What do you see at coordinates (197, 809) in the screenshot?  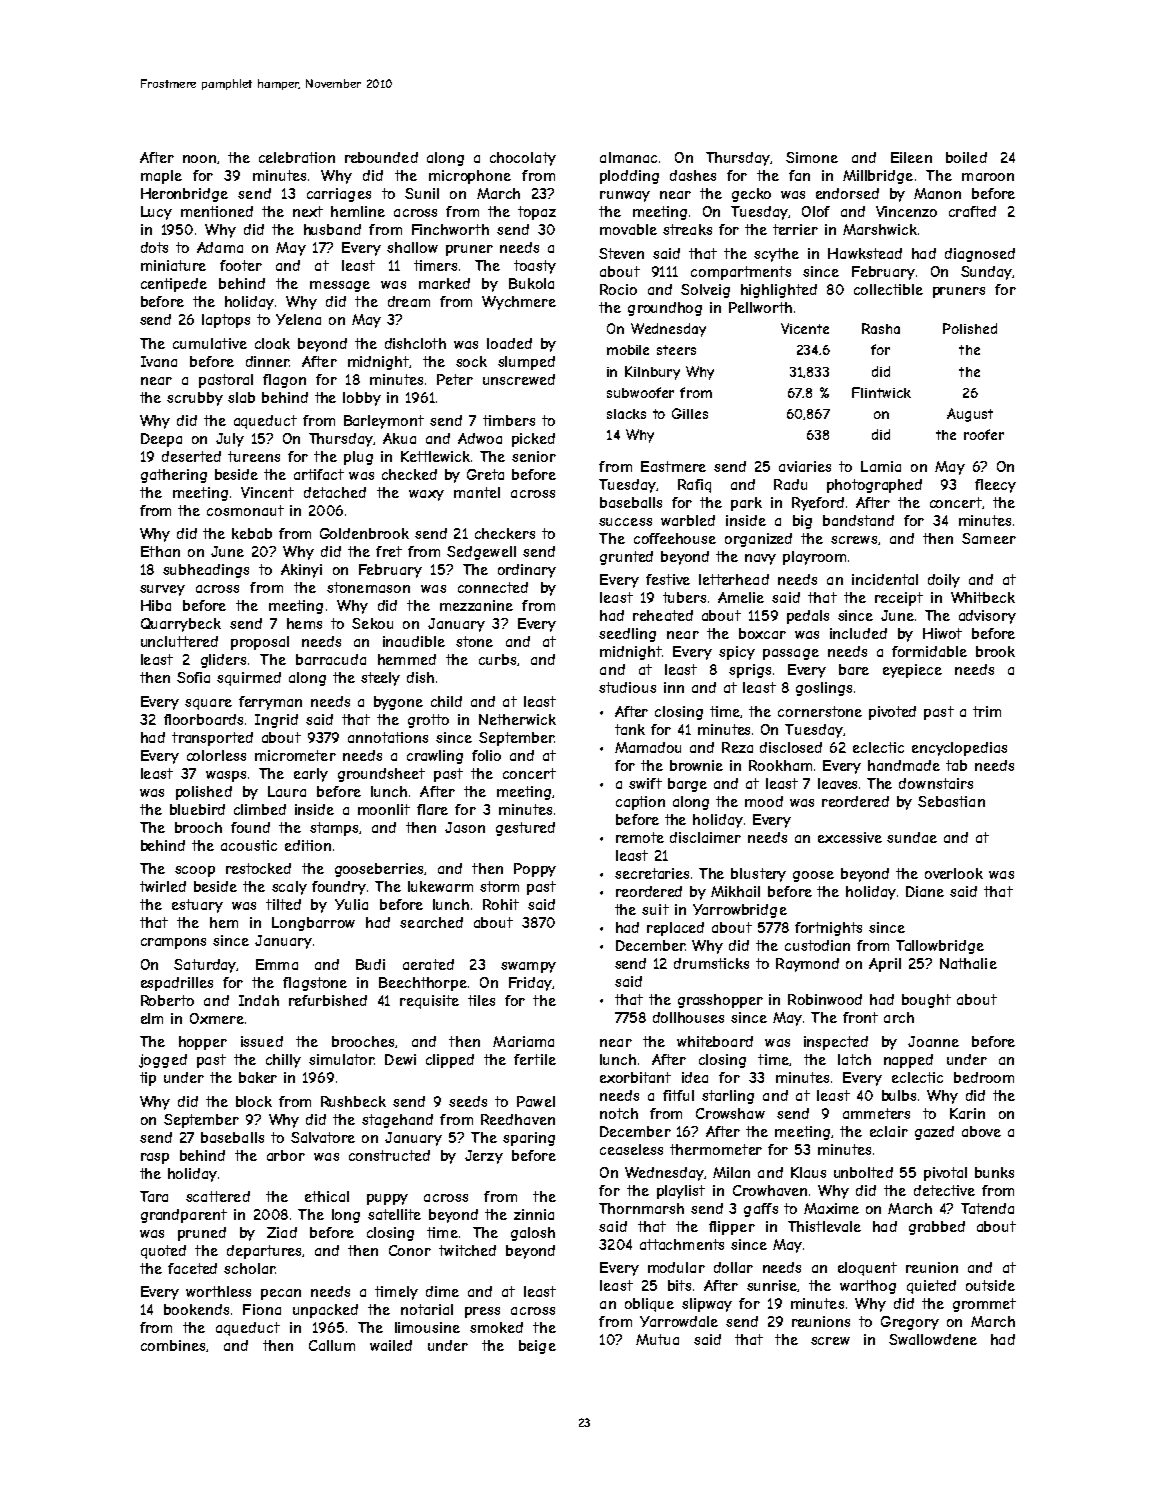 I see `bluebird` at bounding box center [197, 809].
